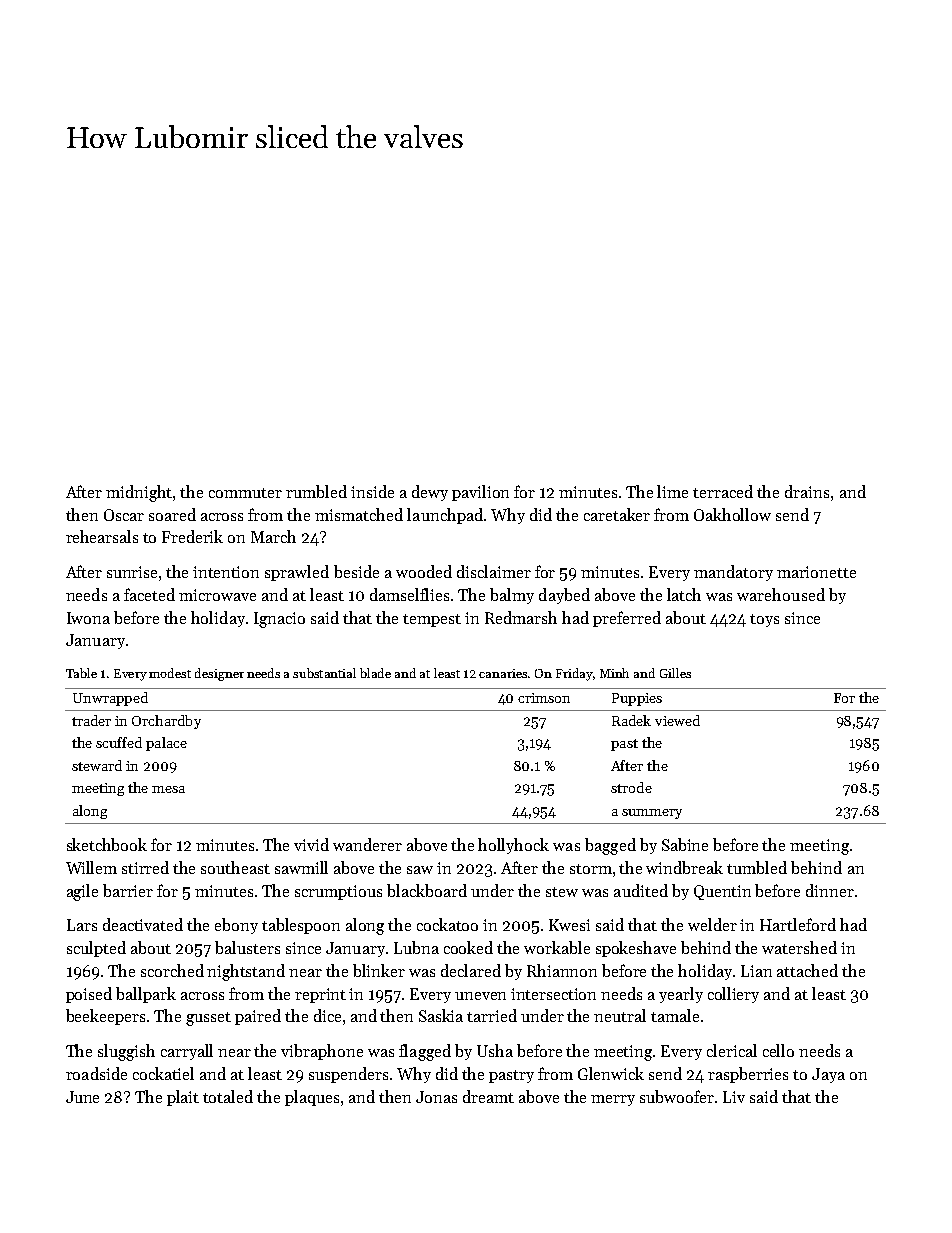 Image resolution: width=952 pixels, height=1233 pixels. Describe the element at coordinates (279, 620) in the page. I see `Ignacio` at that location.
